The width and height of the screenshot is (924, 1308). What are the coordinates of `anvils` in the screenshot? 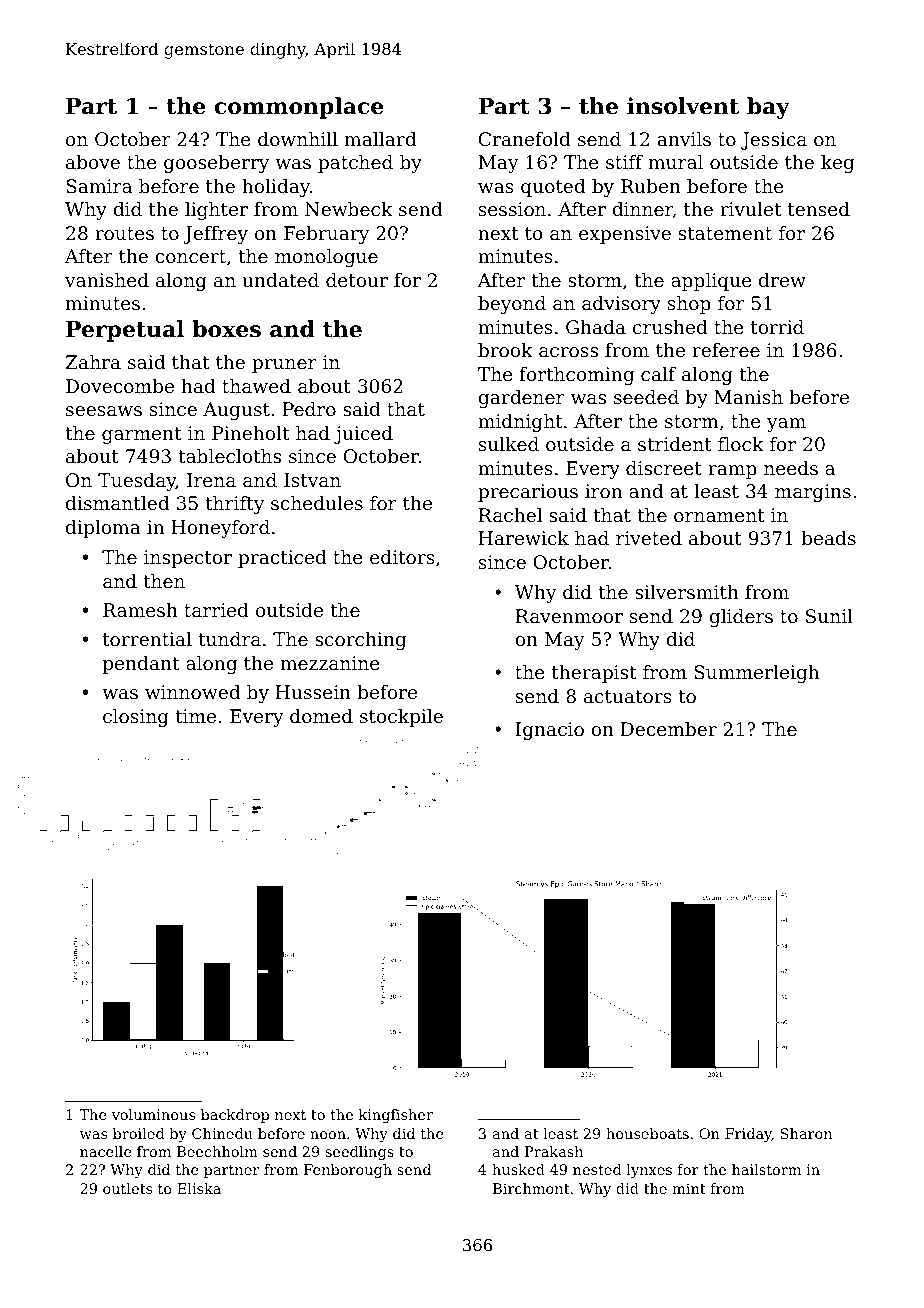 It's located at (684, 139).
